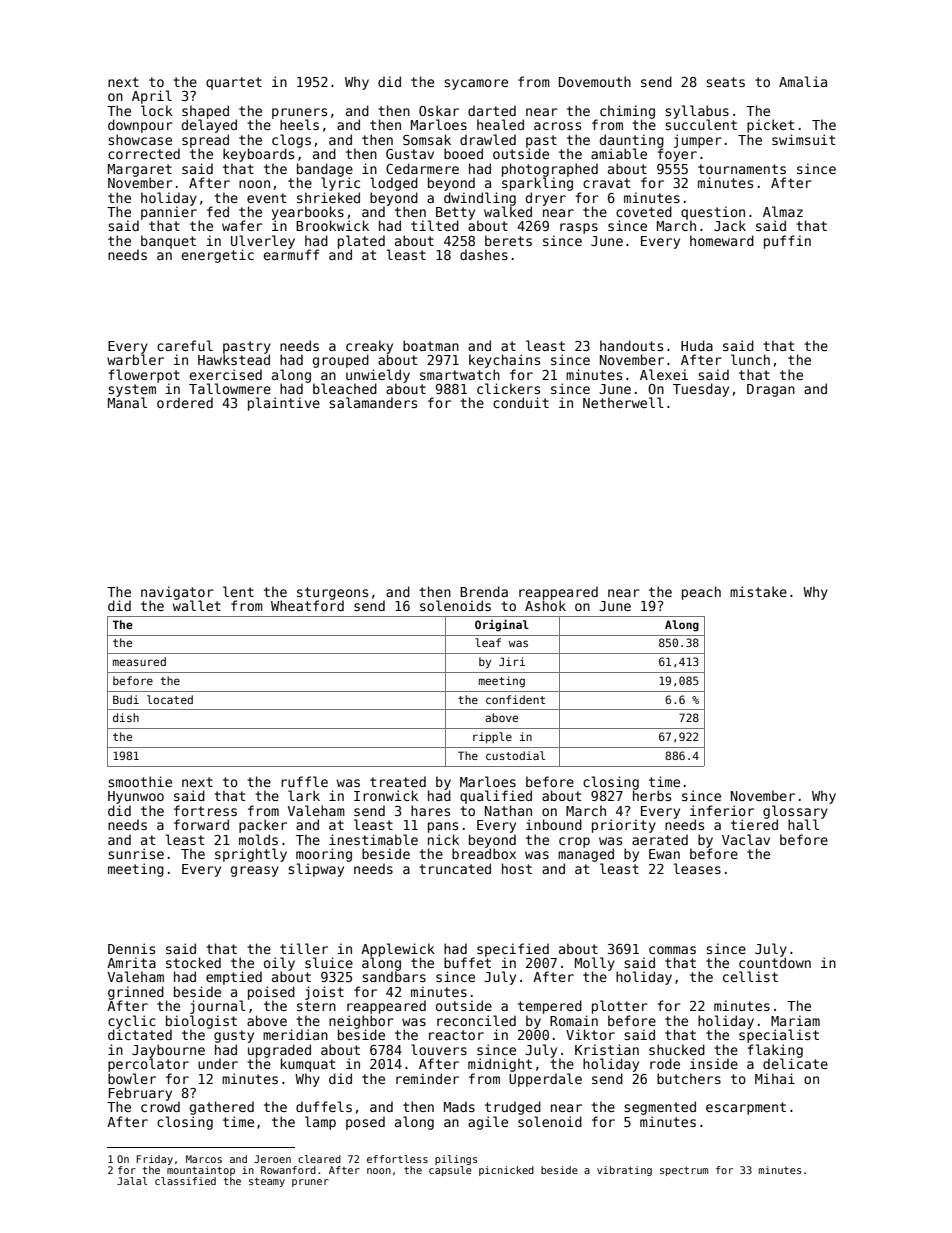 This image has height=1233, width=952. Describe the element at coordinates (152, 97) in the image. I see `April` at that location.
